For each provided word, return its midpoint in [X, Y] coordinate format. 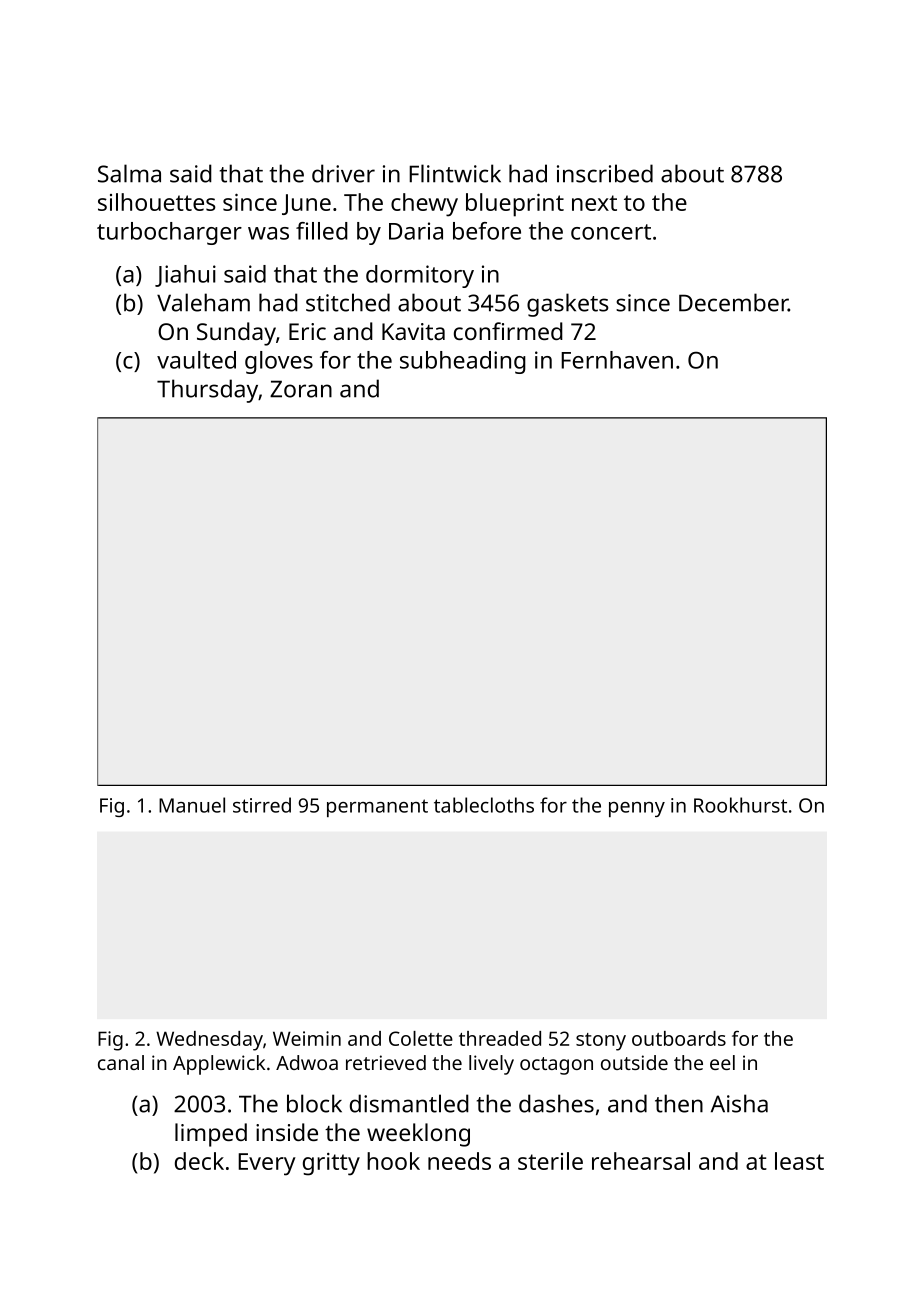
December [733, 302]
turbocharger [169, 233]
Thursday [208, 391]
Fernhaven [617, 360]
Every [267, 1164]
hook [393, 1161]
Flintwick [455, 173]
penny [637, 809]
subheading [463, 362]
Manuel [192, 805]
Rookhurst [740, 805]
